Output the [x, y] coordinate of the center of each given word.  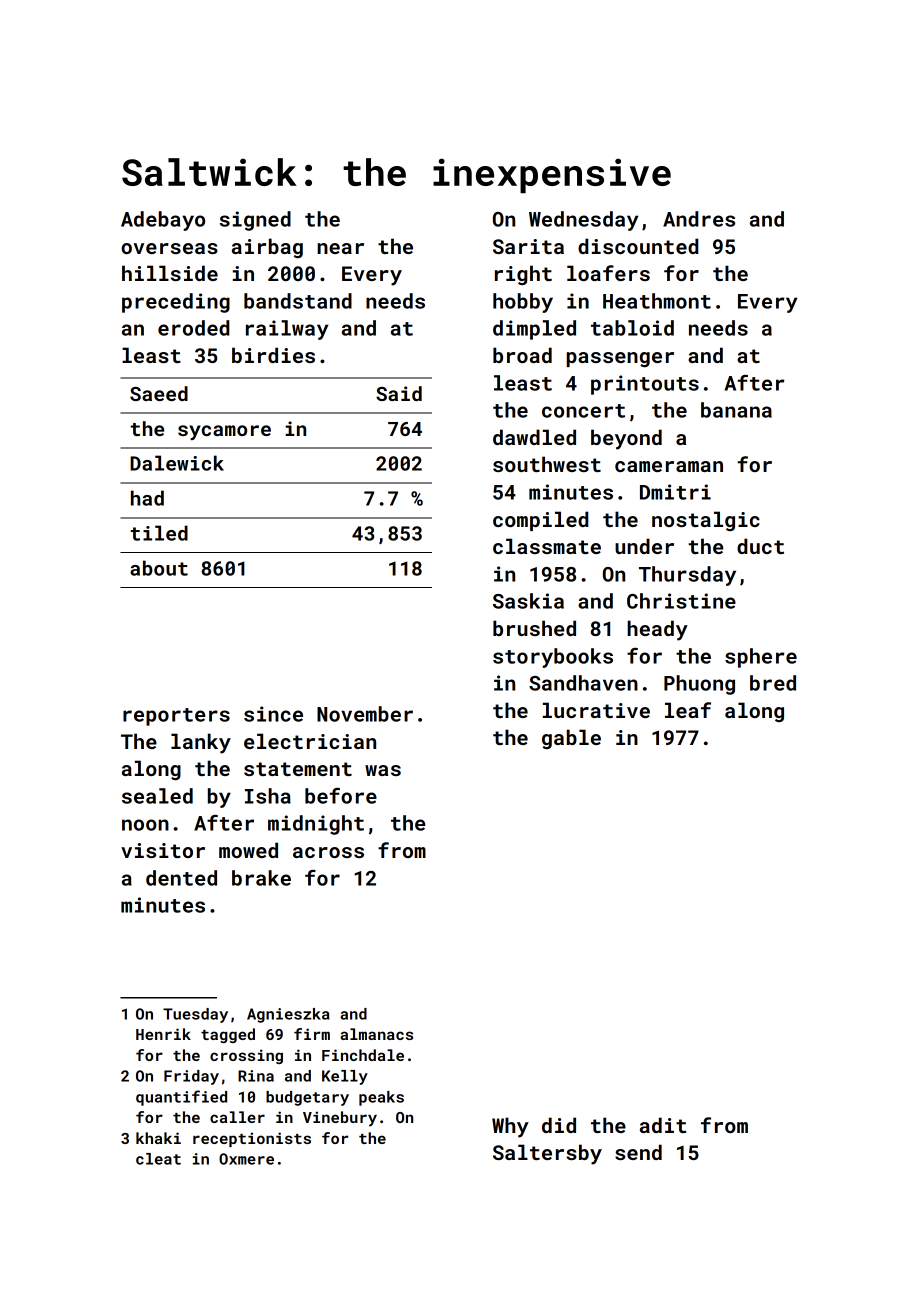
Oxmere [246, 1159]
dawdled [534, 437]
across [328, 852]
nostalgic [706, 521]
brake [261, 878]
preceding [176, 303]
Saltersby [547, 1154]
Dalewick [177, 463]
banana [736, 410]
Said [399, 393]
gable [571, 739]
